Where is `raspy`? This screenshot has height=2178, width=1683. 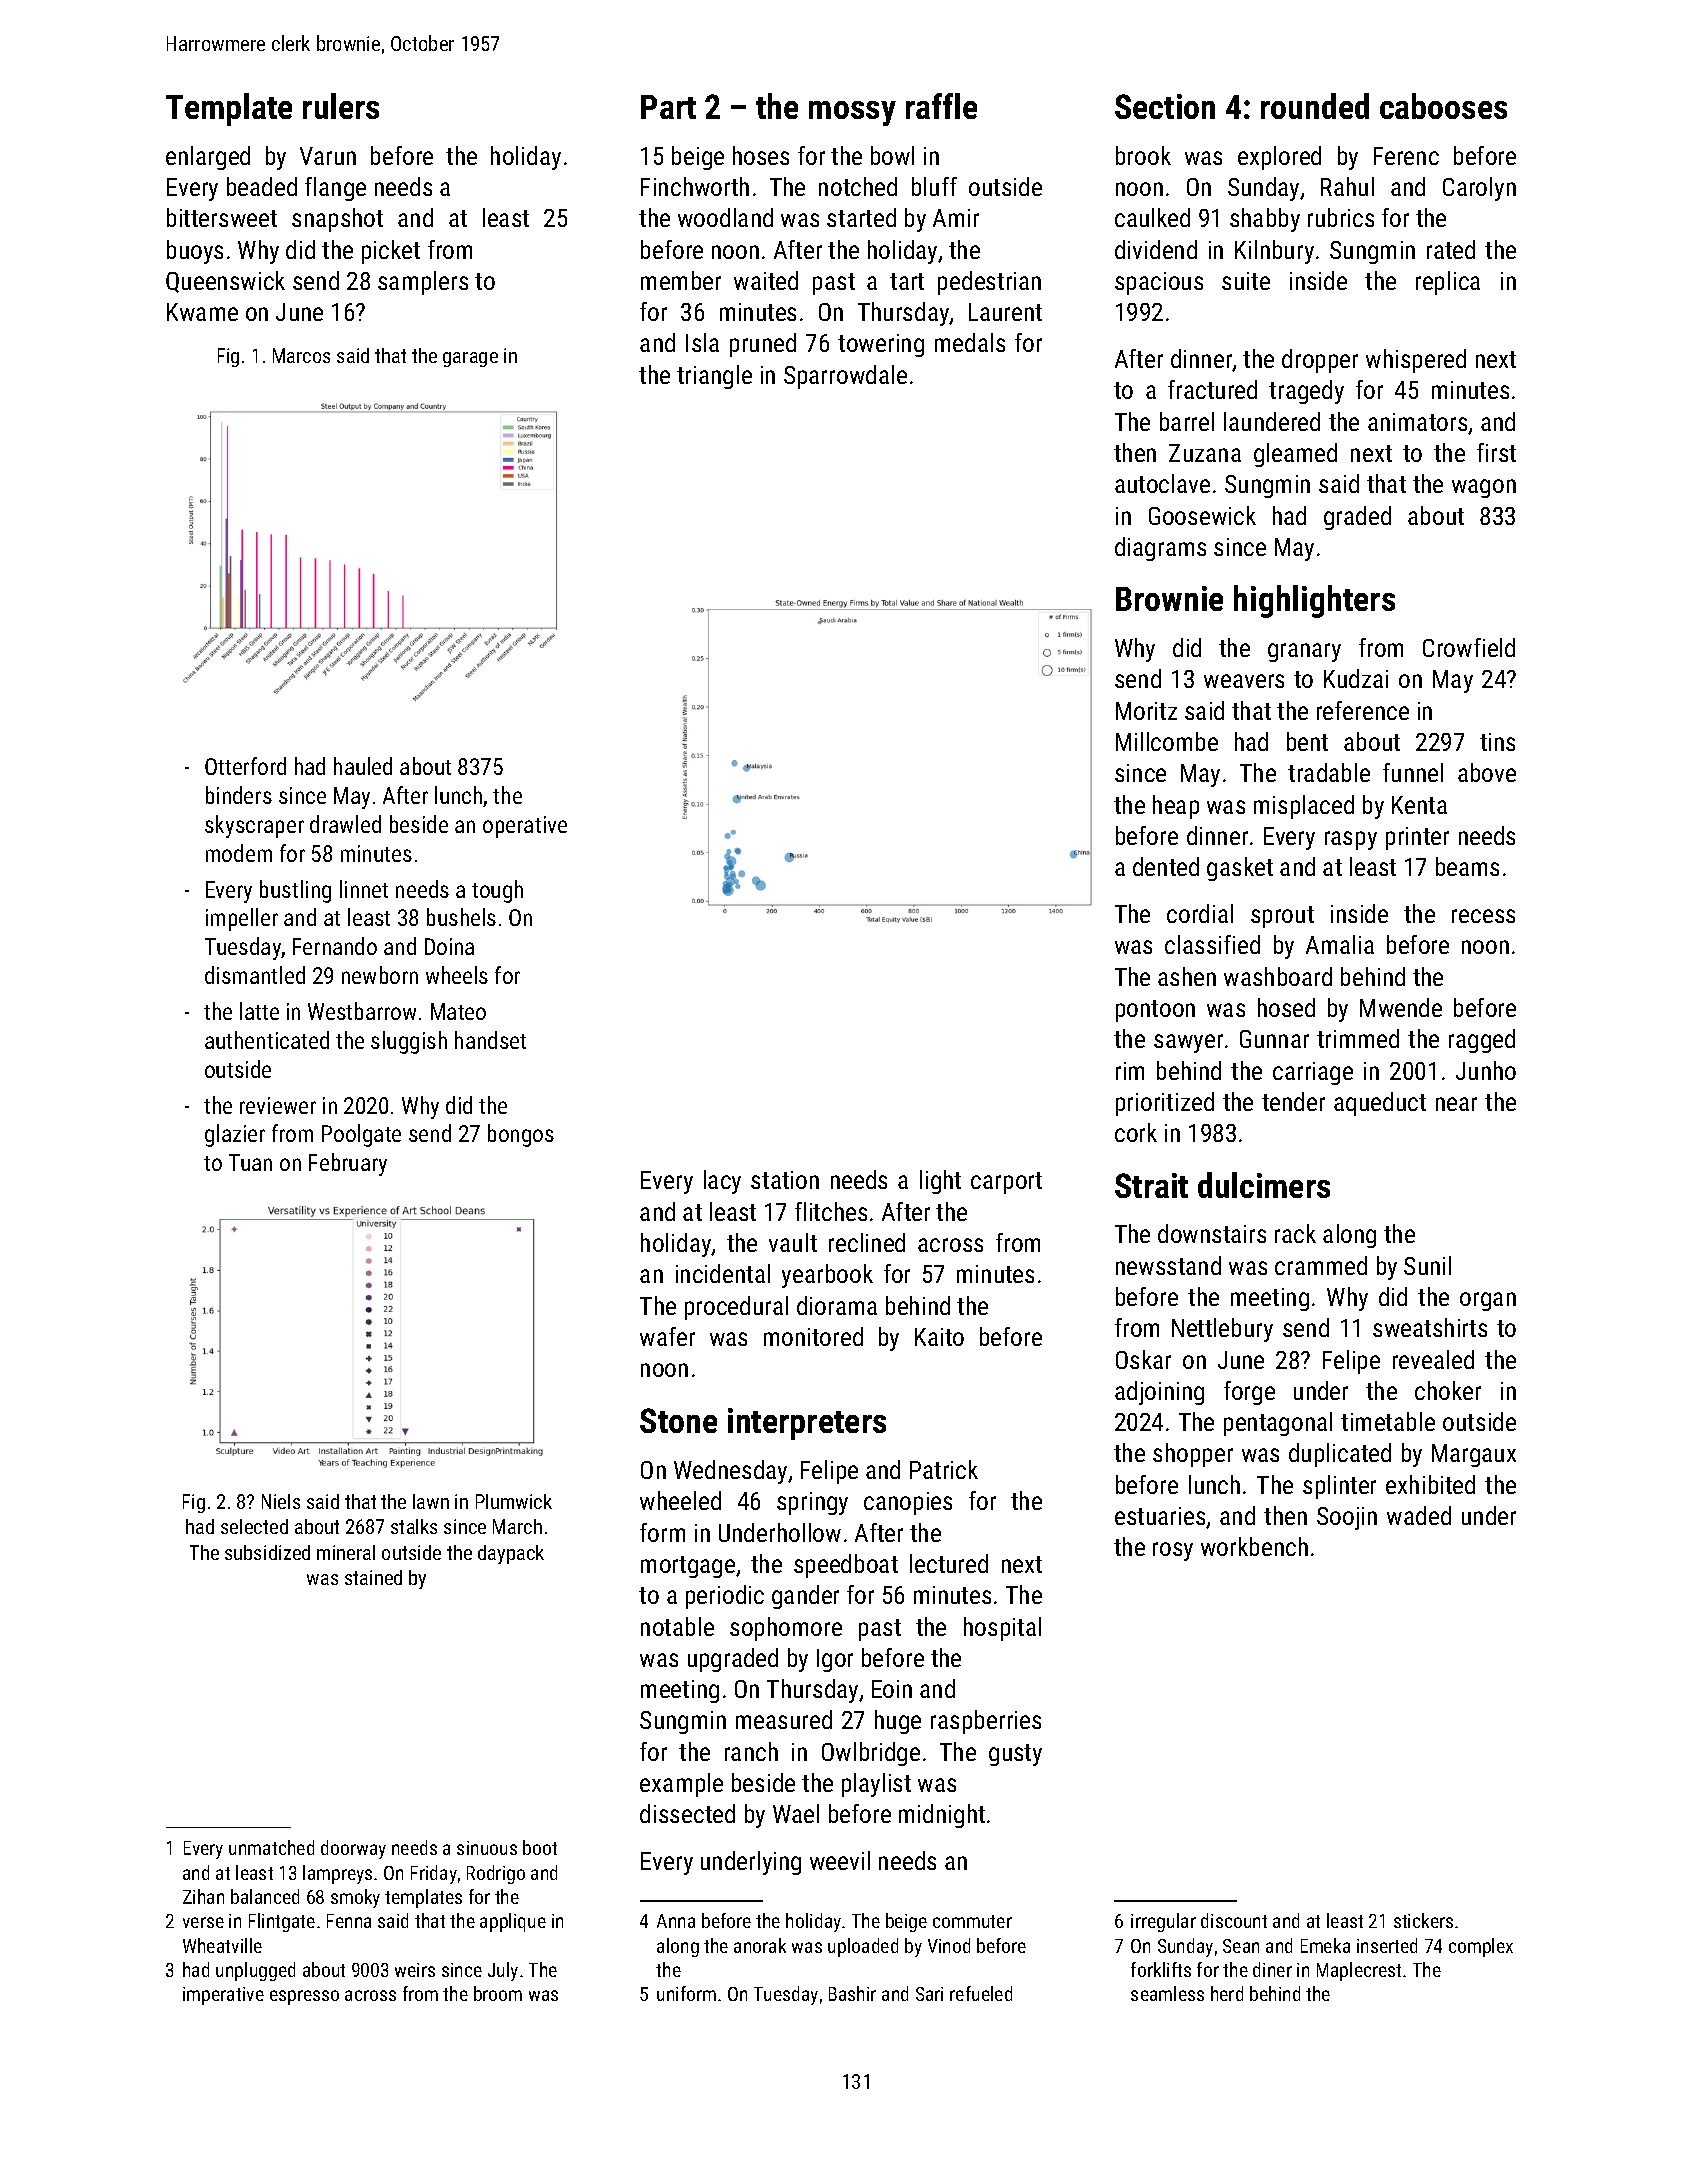
raspy is located at coordinates (1351, 840).
